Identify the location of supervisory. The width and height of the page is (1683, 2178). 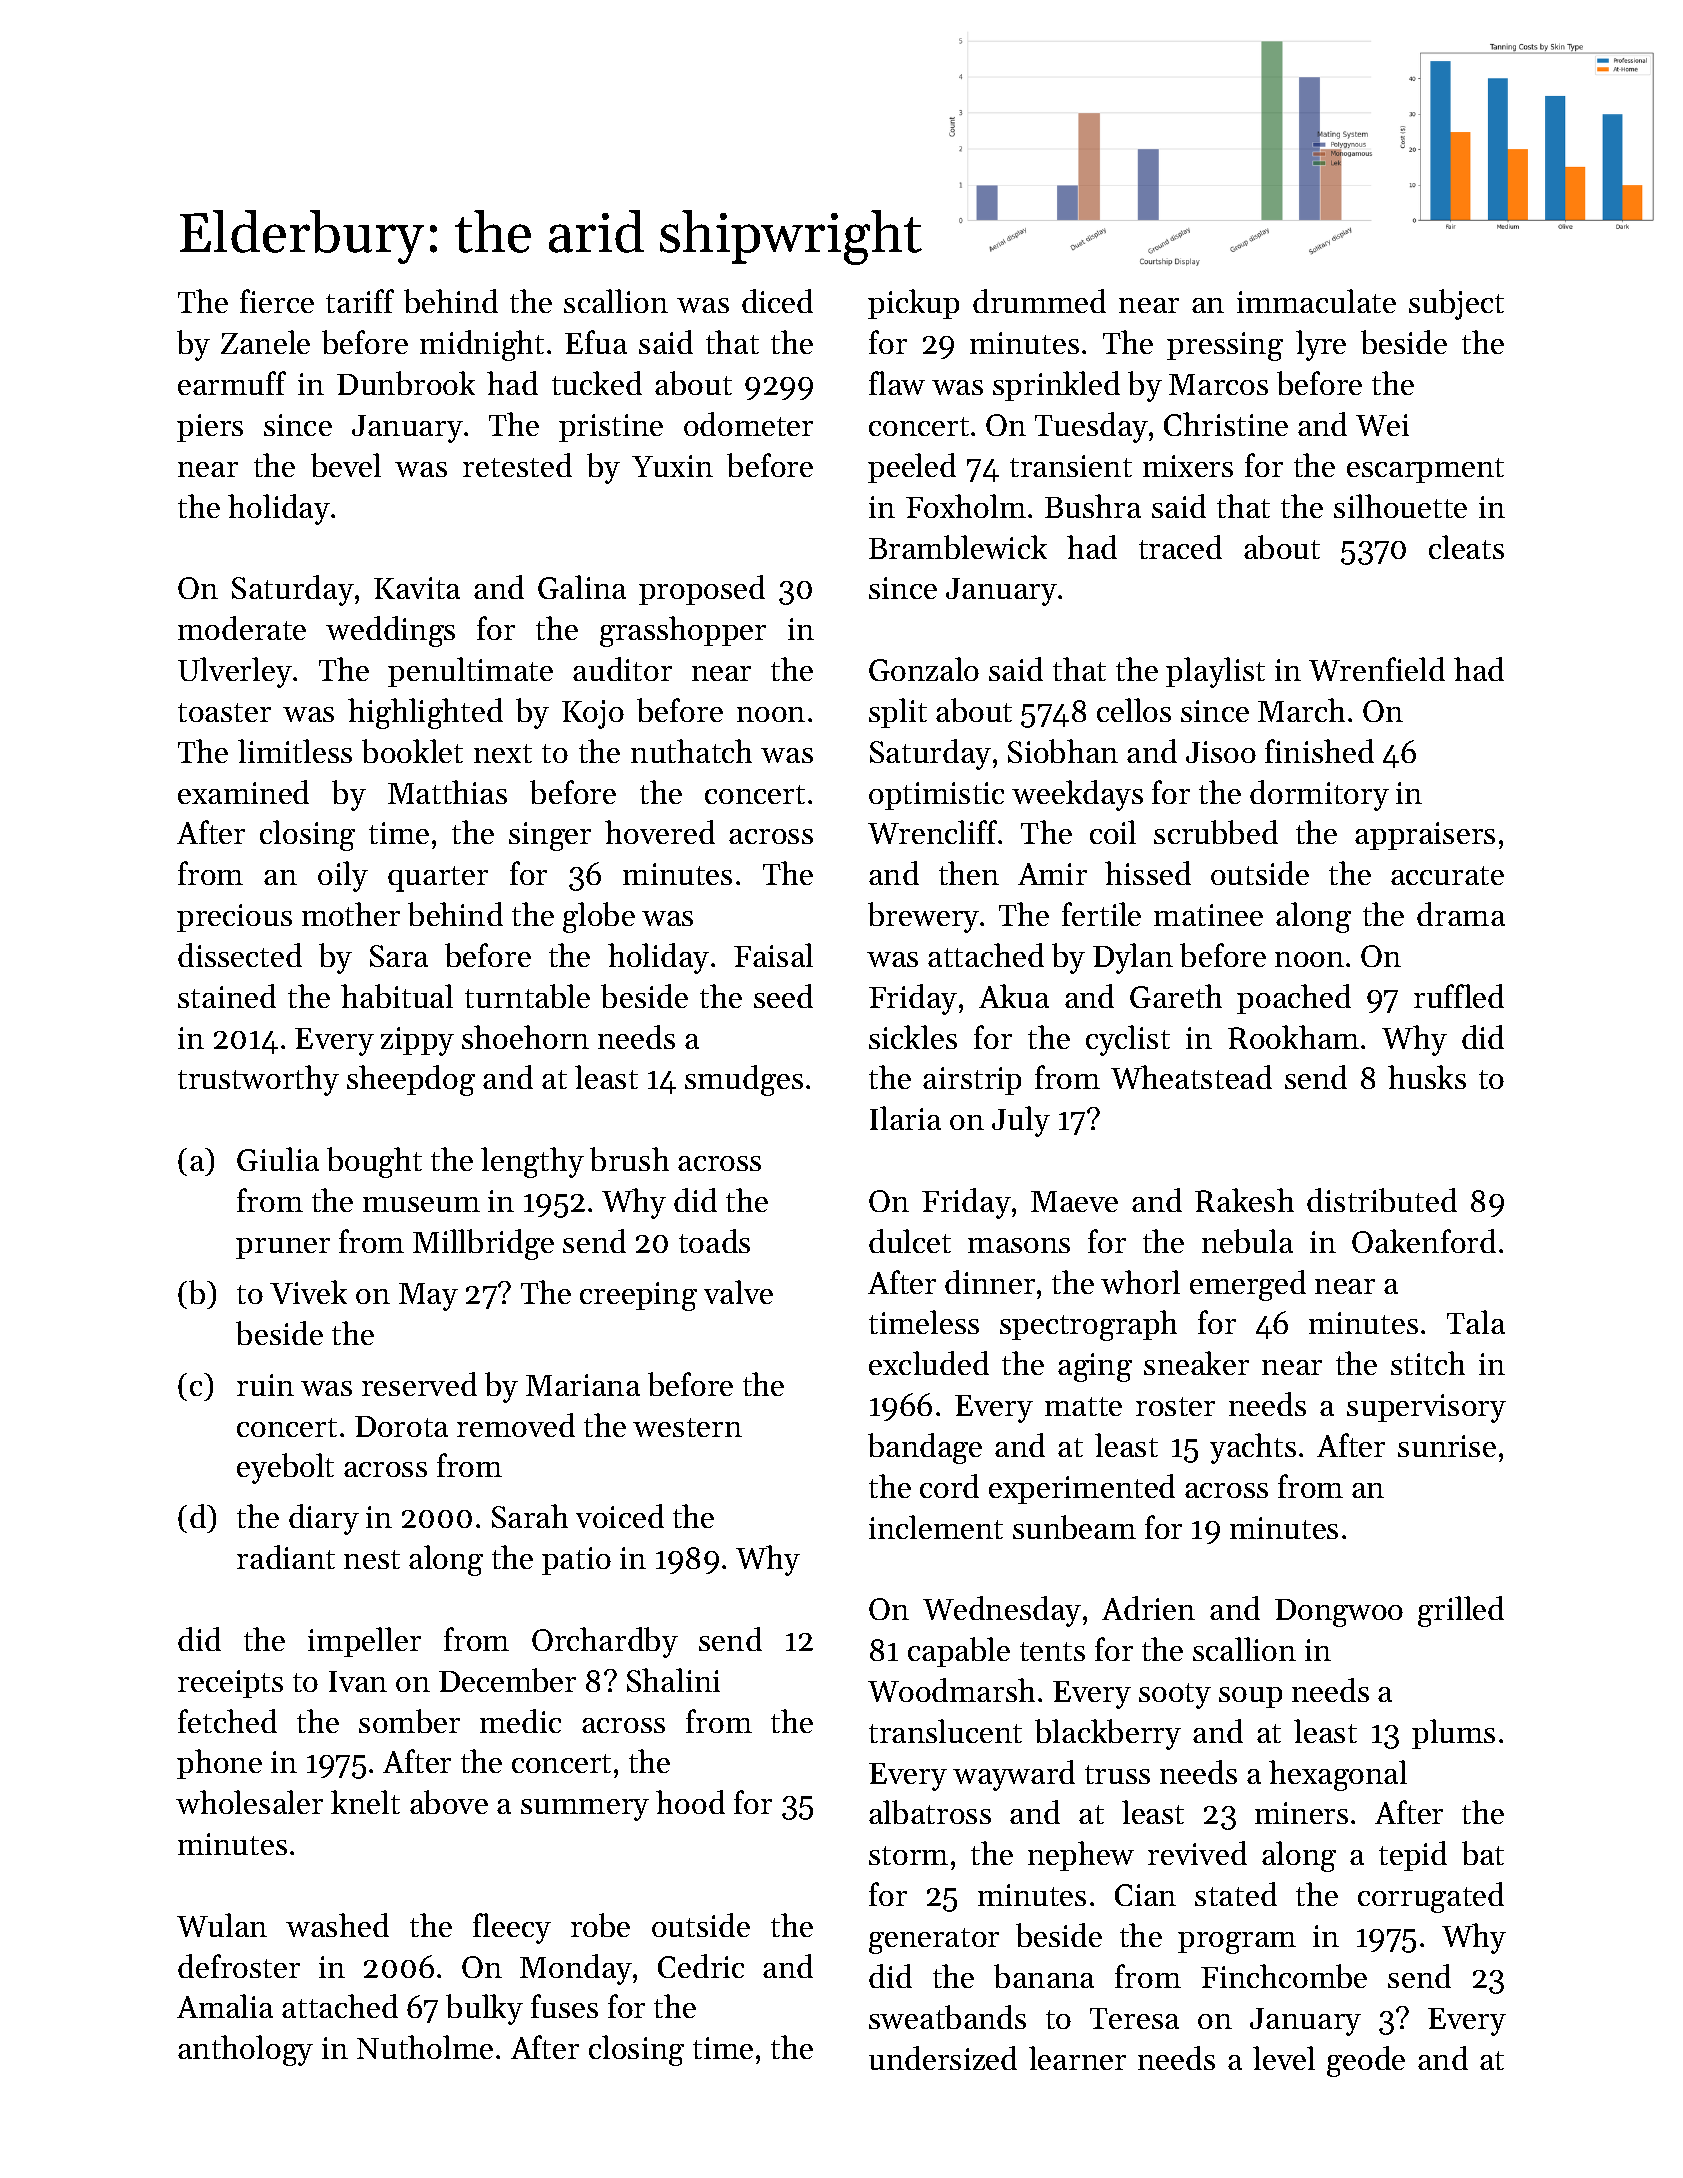
(1426, 1408).
